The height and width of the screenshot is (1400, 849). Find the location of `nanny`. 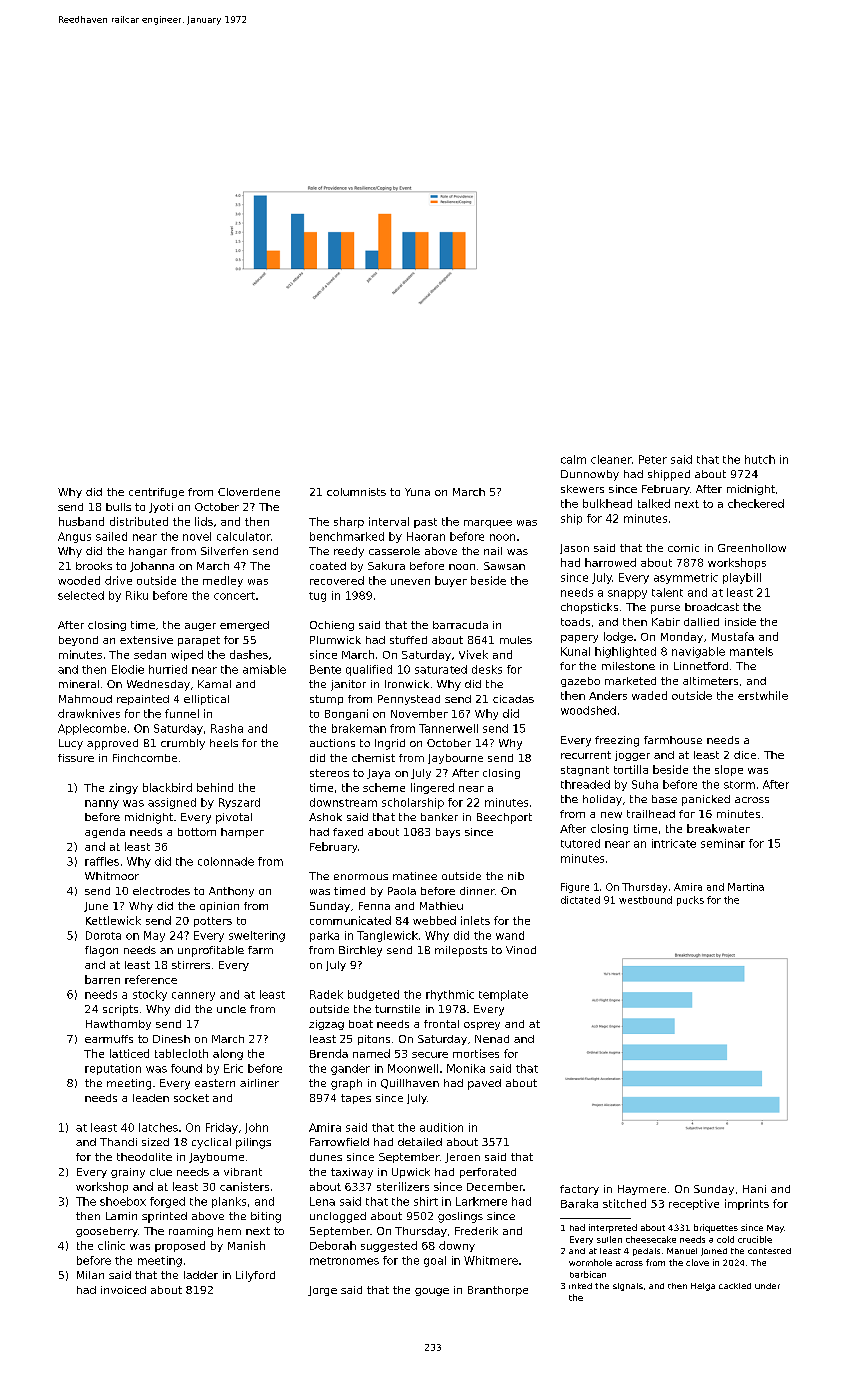

nanny is located at coordinates (102, 804).
